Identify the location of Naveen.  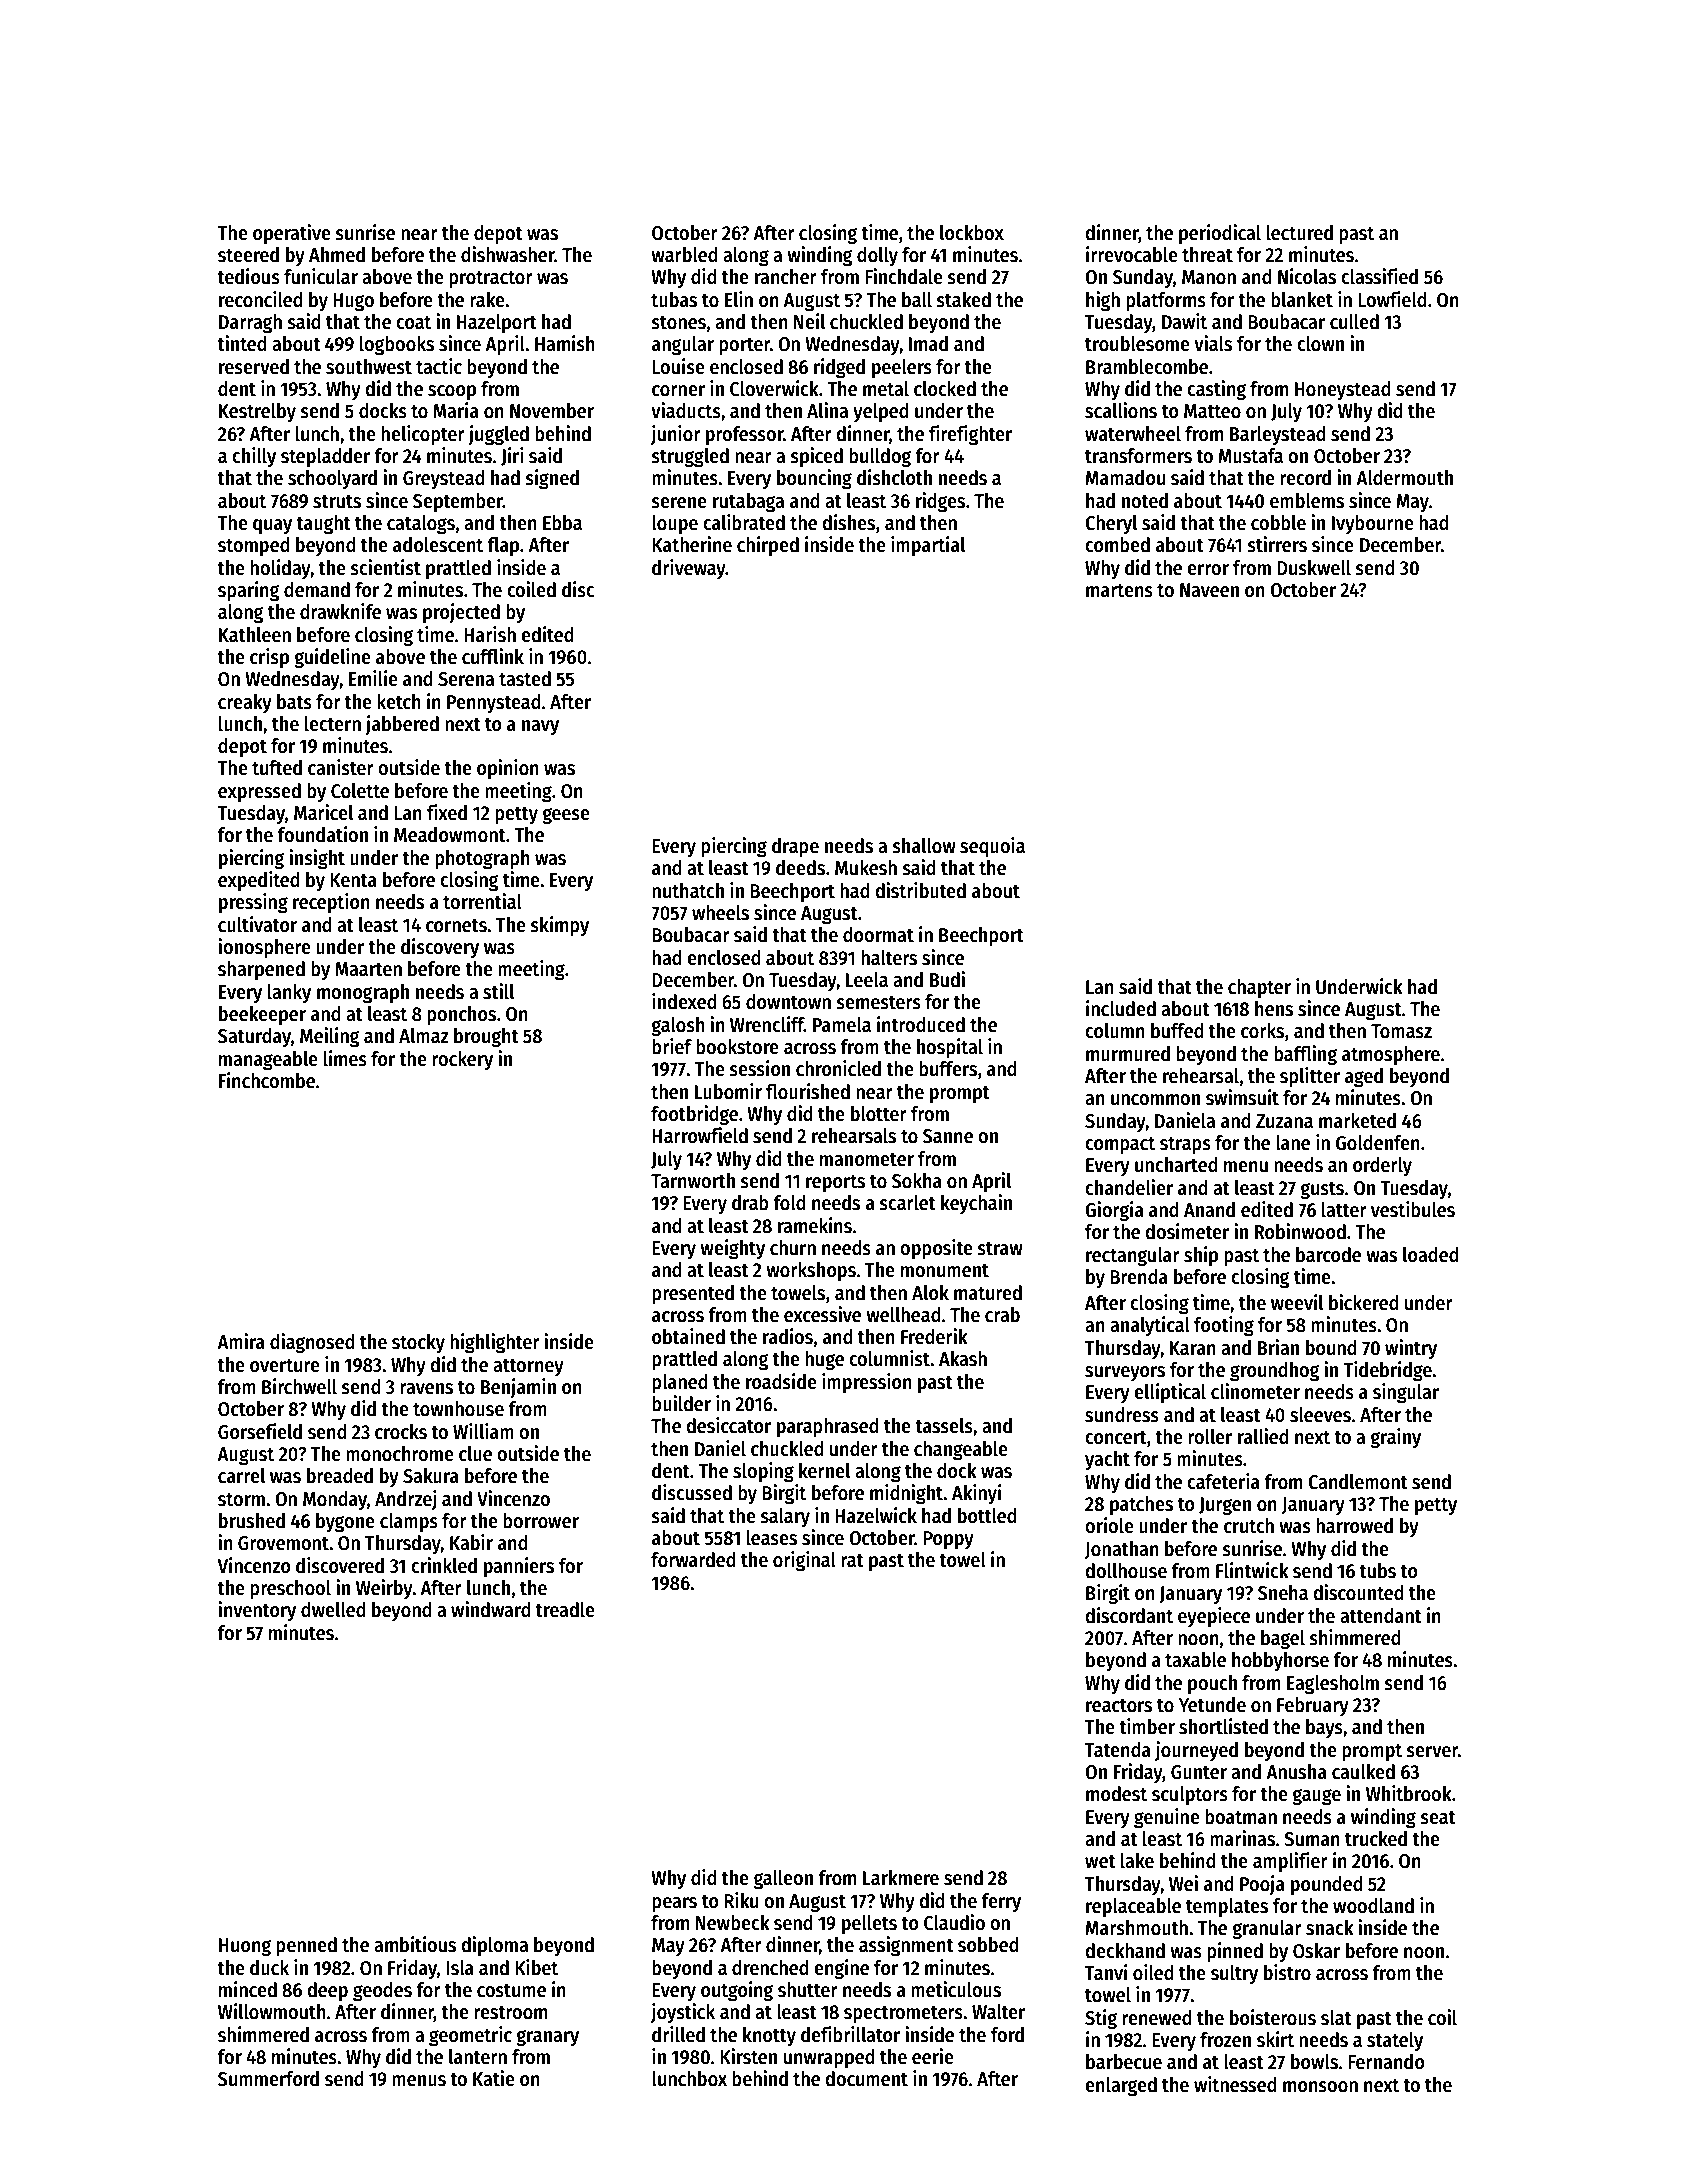
(1209, 590).
